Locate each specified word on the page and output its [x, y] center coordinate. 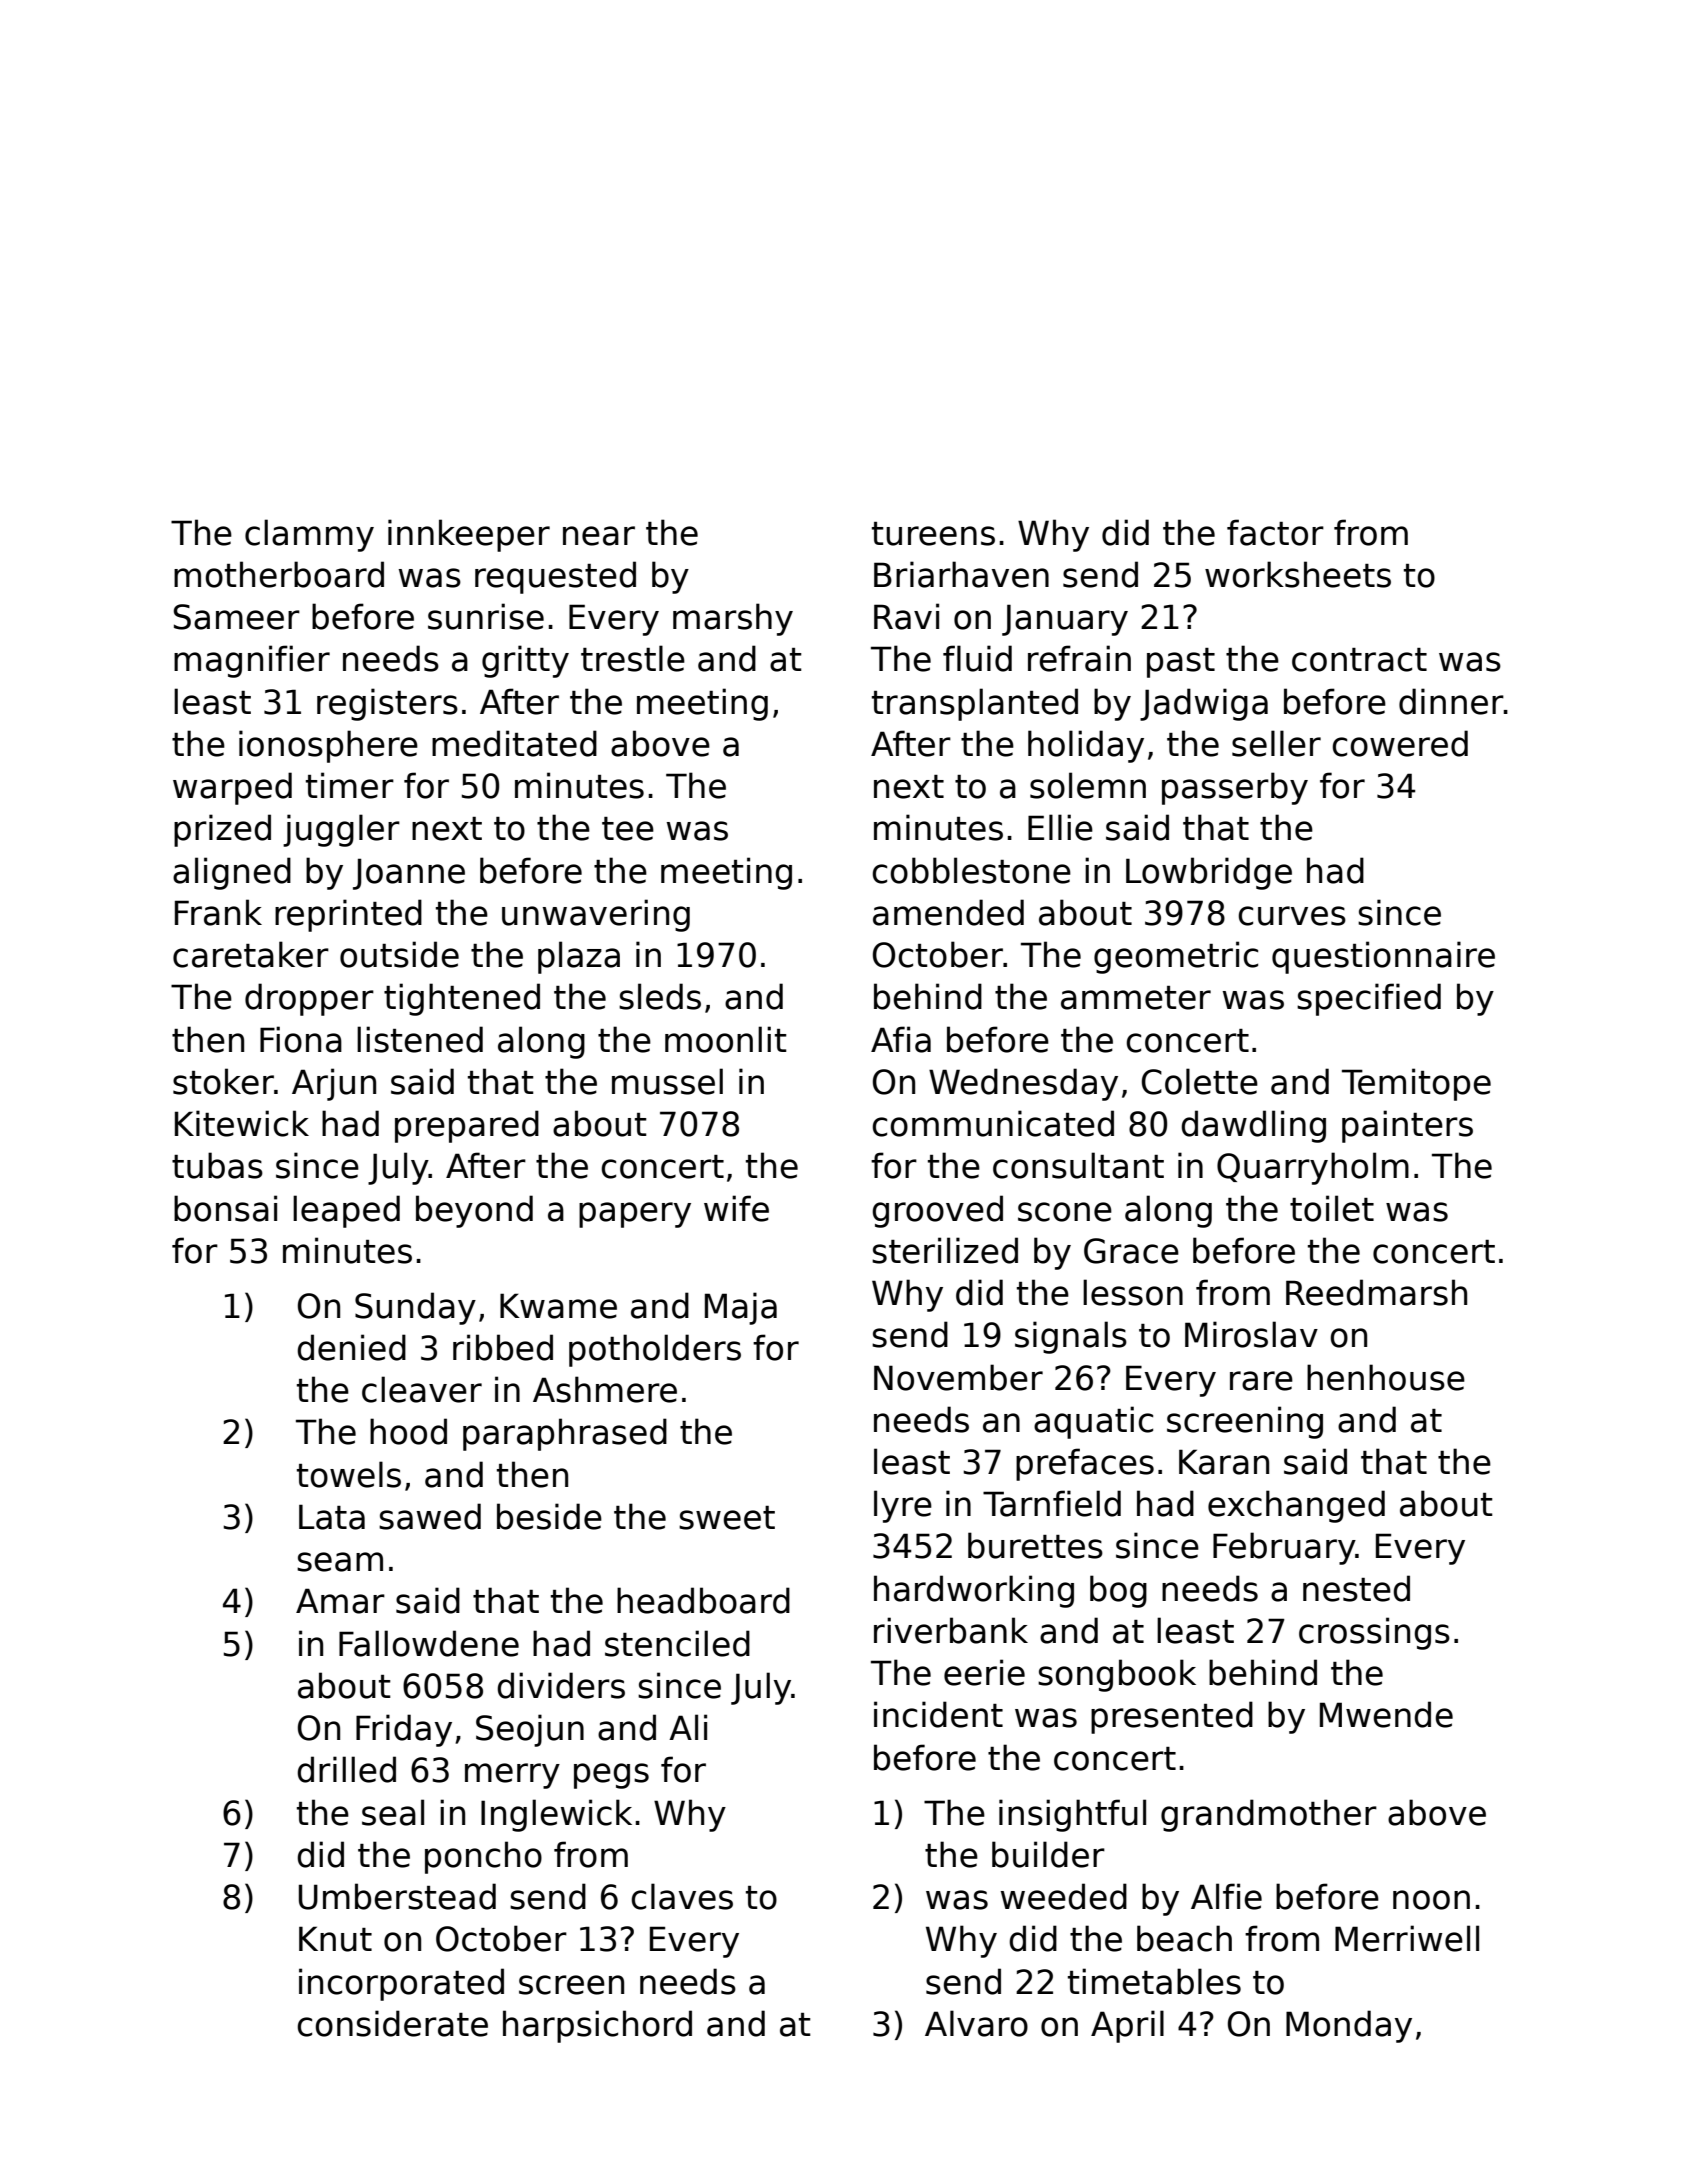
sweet [727, 1518]
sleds [660, 996]
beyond [474, 1211]
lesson [1133, 1292]
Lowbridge [1209, 873]
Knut [335, 1939]
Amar [340, 1601]
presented [1172, 1717]
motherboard [279, 574]
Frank [218, 912]
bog [1118, 1591]
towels [349, 1474]
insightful [1072, 1815]
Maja [741, 1308]
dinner [1451, 701]
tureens [933, 534]
